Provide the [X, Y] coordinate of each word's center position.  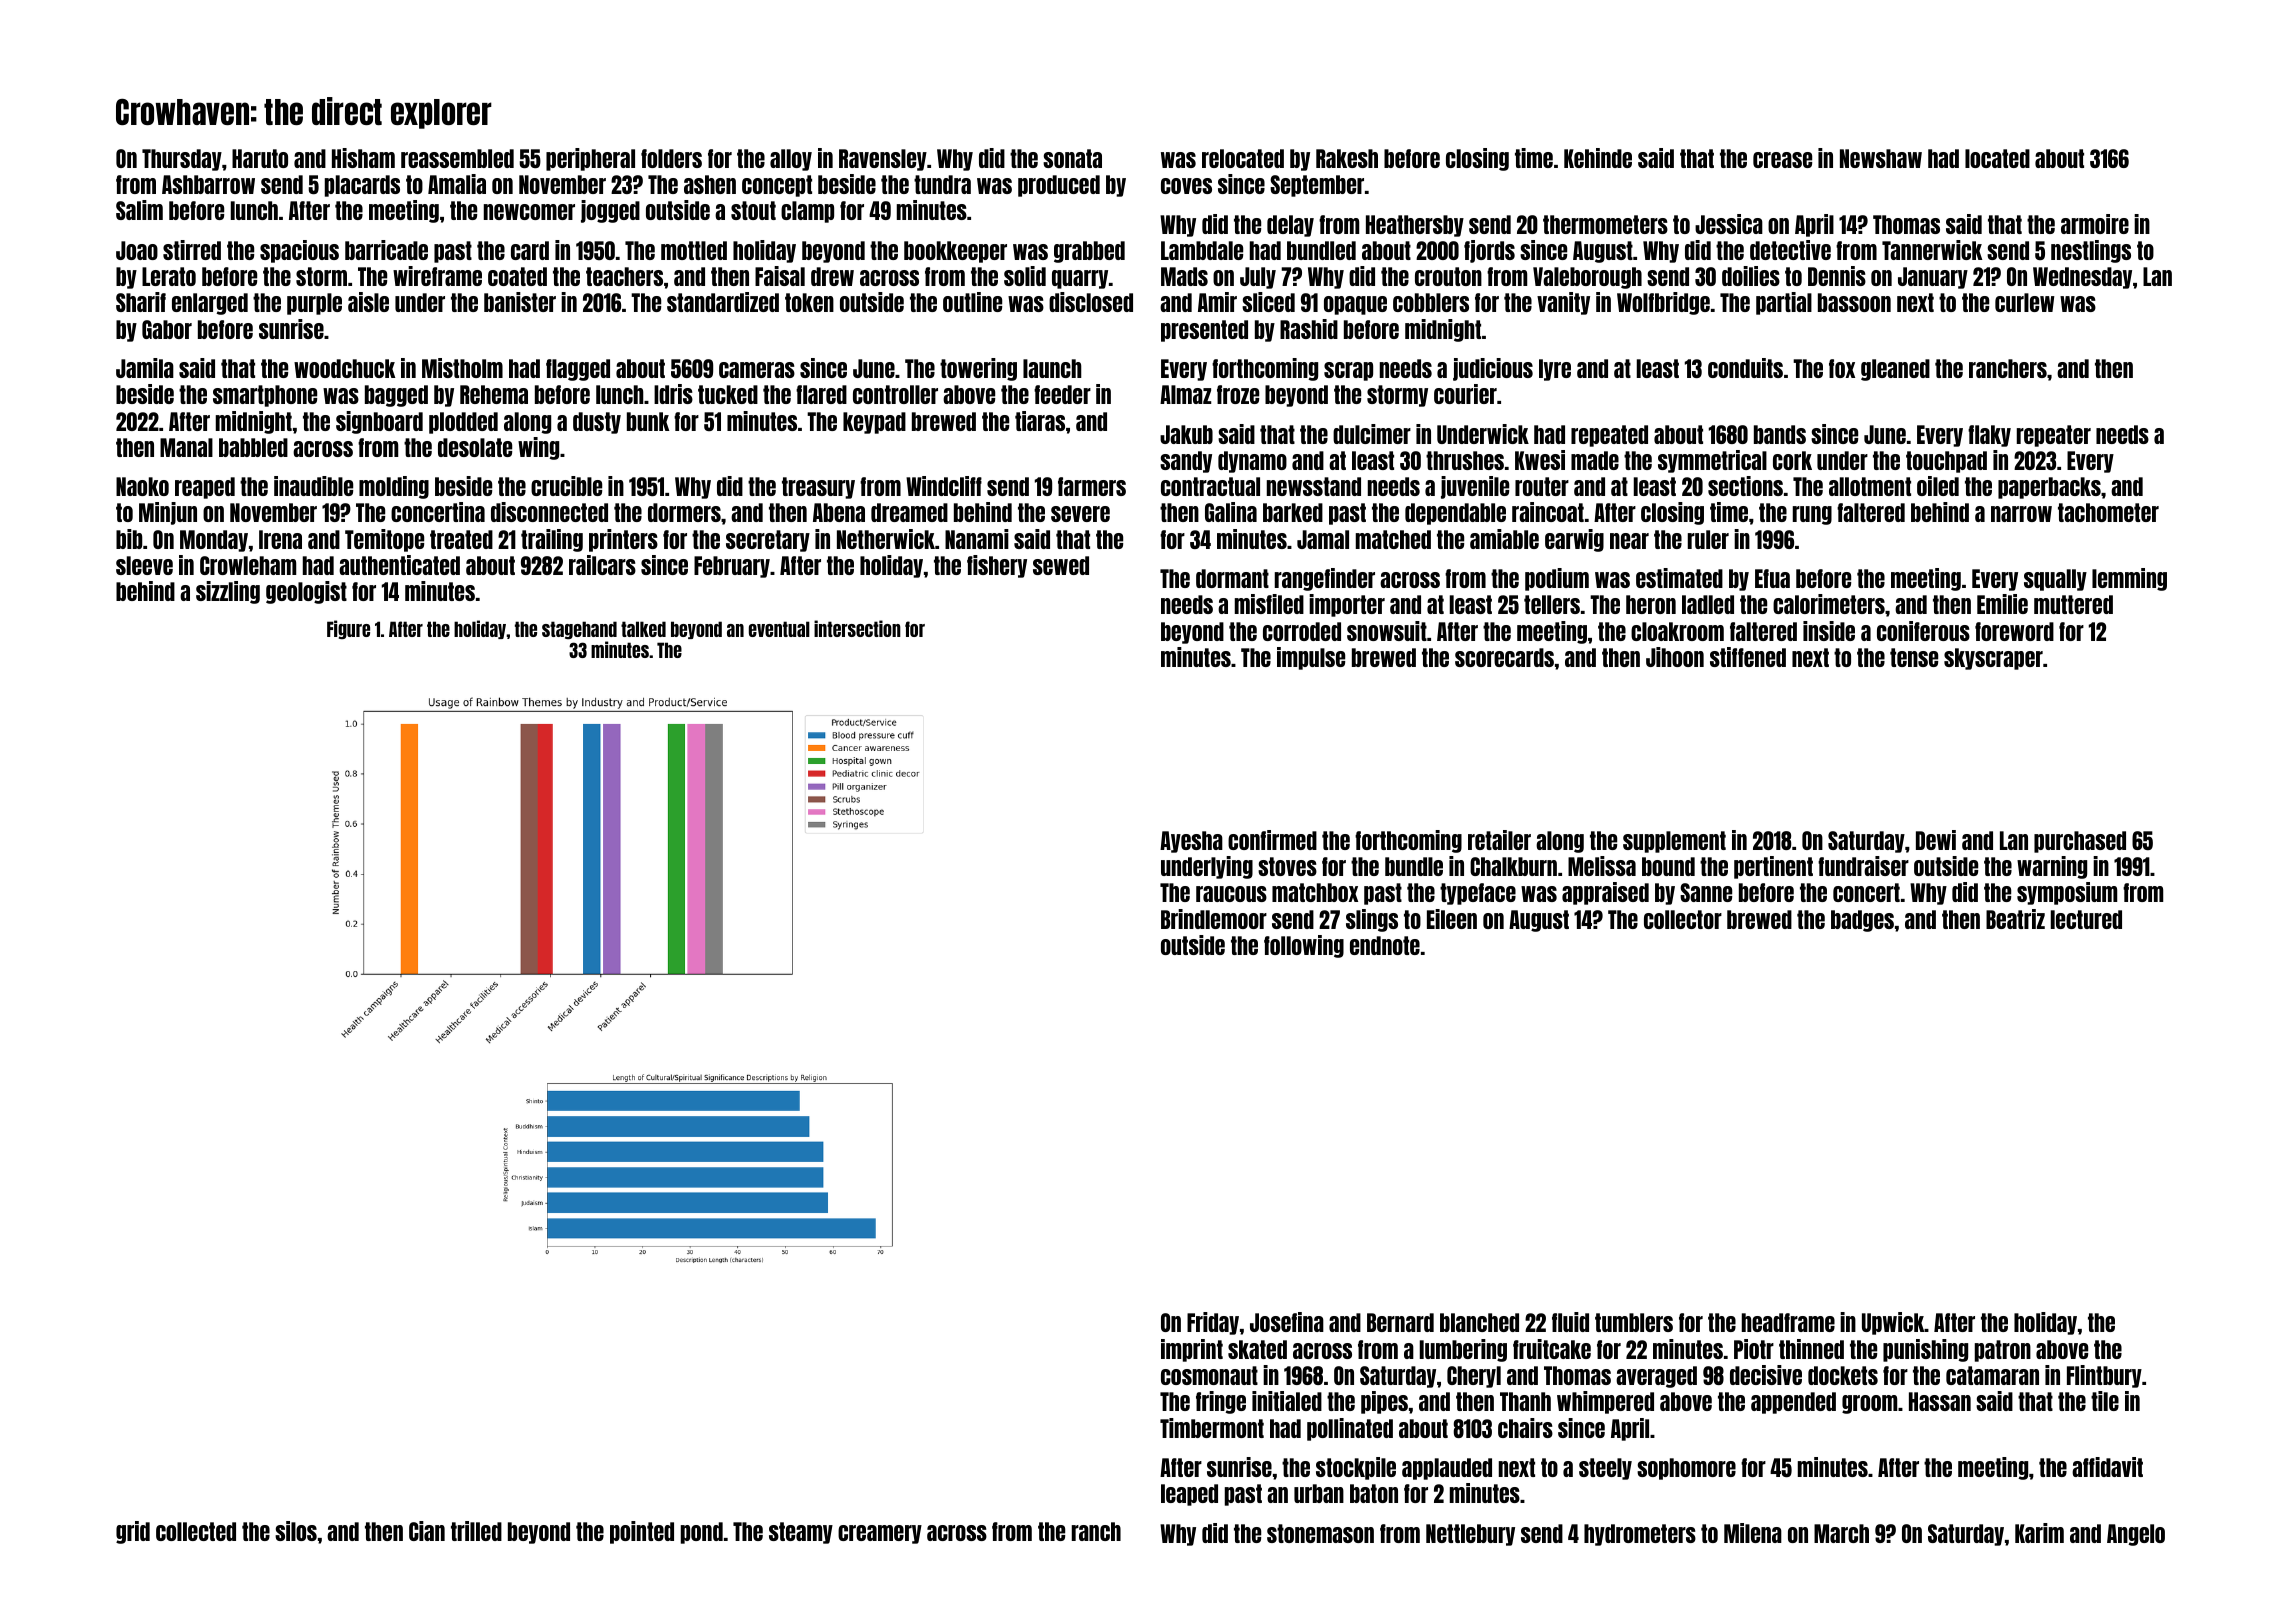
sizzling [228, 592]
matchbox [1315, 892]
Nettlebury [1470, 1535]
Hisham [363, 158]
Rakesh [1347, 158]
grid [133, 1532]
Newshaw [1881, 158]
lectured [2086, 919]
